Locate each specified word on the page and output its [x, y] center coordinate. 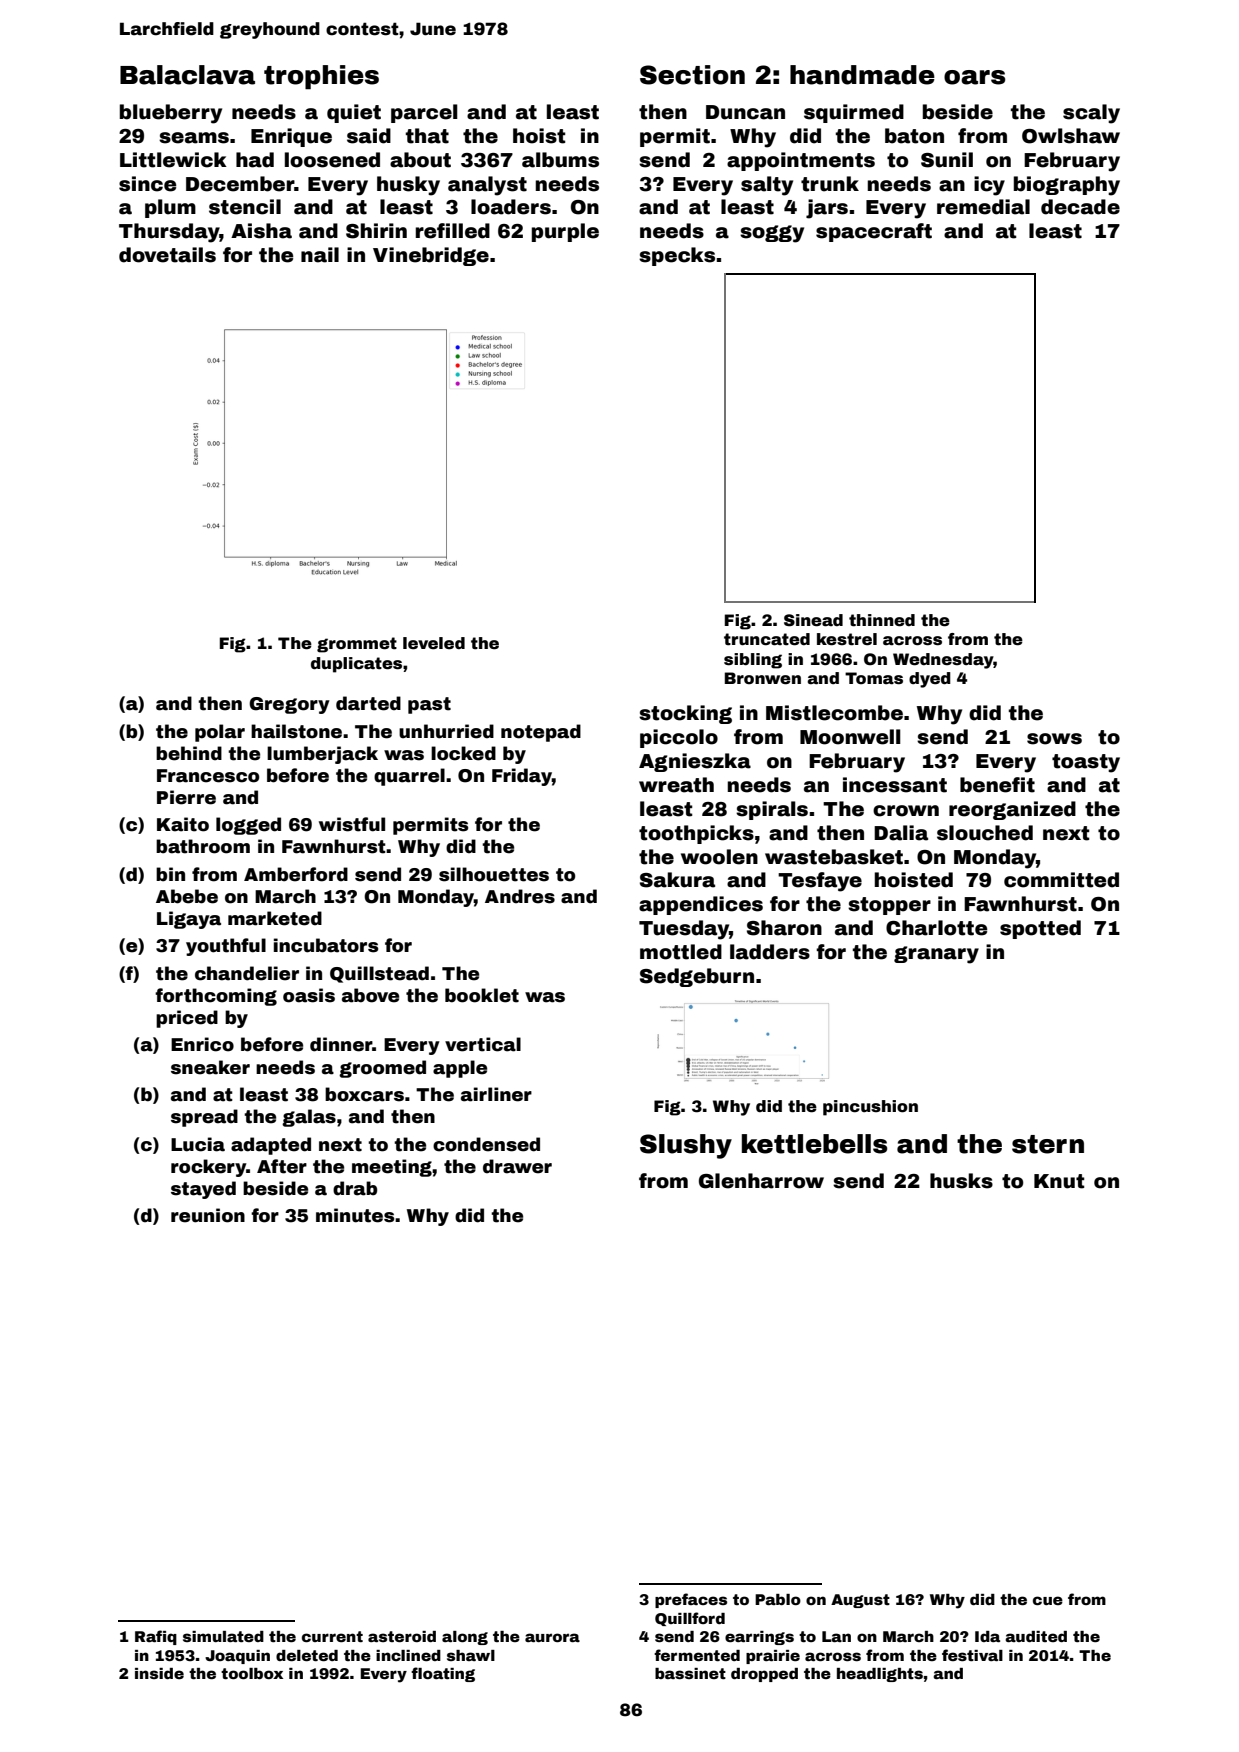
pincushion [870, 1108]
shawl [471, 1655]
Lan [836, 1636]
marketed [275, 918]
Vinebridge [431, 256]
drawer [517, 1166]
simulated [223, 1636]
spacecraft [874, 232]
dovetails [167, 255]
